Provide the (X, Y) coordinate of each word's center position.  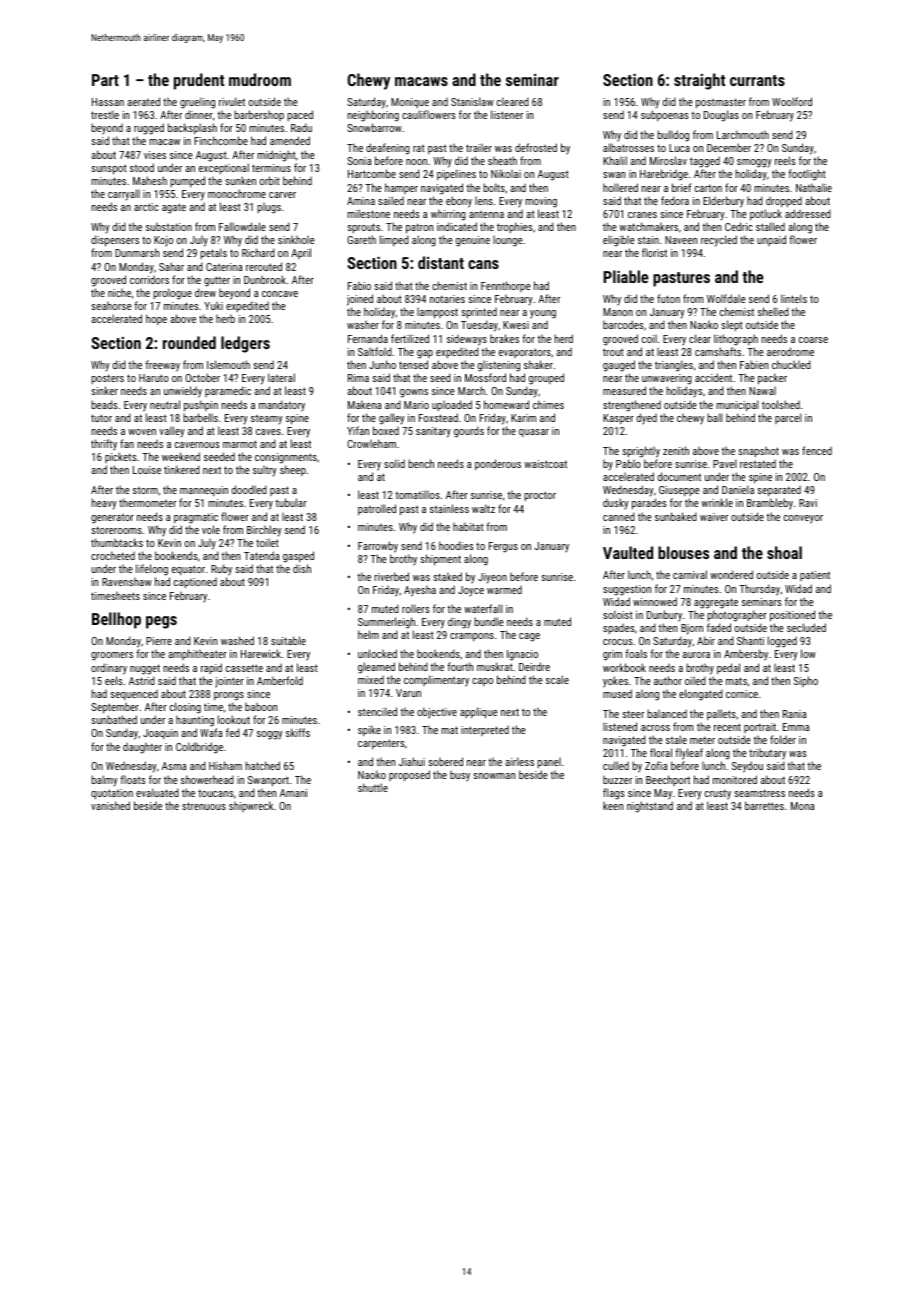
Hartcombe (372, 173)
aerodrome (790, 351)
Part (105, 80)
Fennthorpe (506, 286)
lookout (234, 719)
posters (107, 379)
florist (654, 252)
